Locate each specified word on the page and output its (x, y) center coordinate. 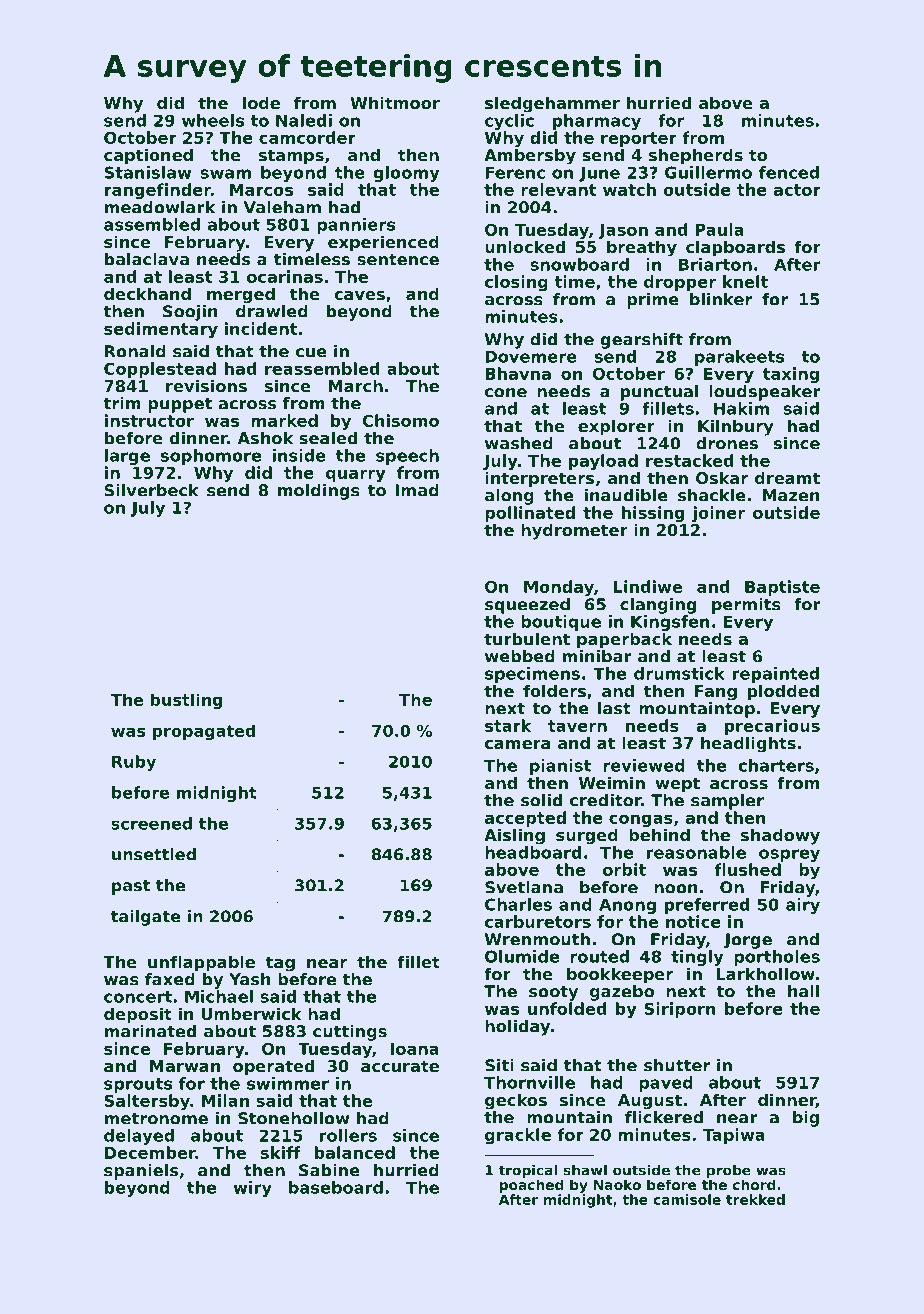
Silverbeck (151, 490)
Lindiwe (648, 586)
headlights (748, 744)
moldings (319, 492)
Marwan (185, 1066)
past (131, 887)
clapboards (735, 248)
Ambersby (530, 156)
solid (541, 800)
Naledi (304, 120)
